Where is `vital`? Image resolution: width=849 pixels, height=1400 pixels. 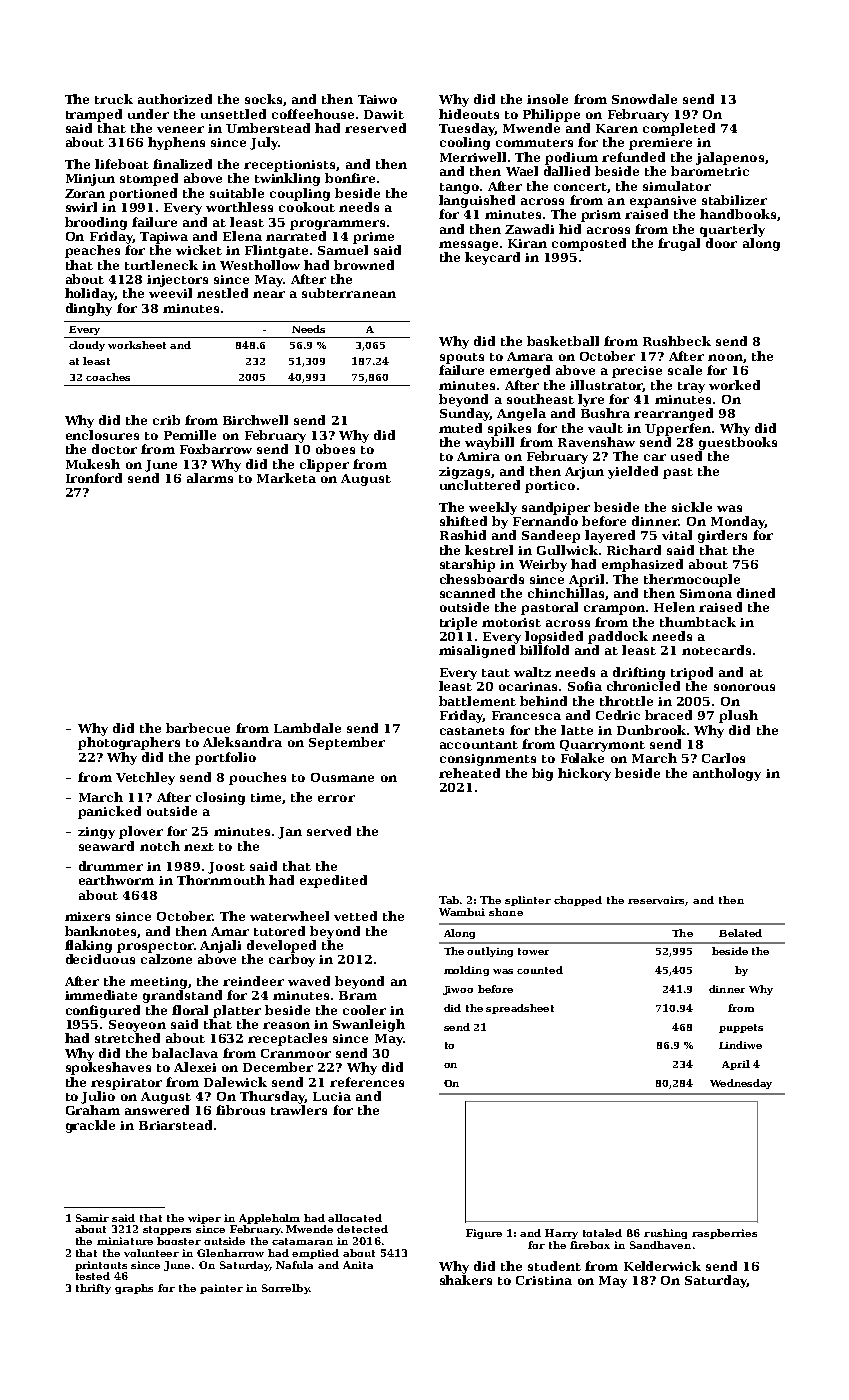 vital is located at coordinates (677, 535).
